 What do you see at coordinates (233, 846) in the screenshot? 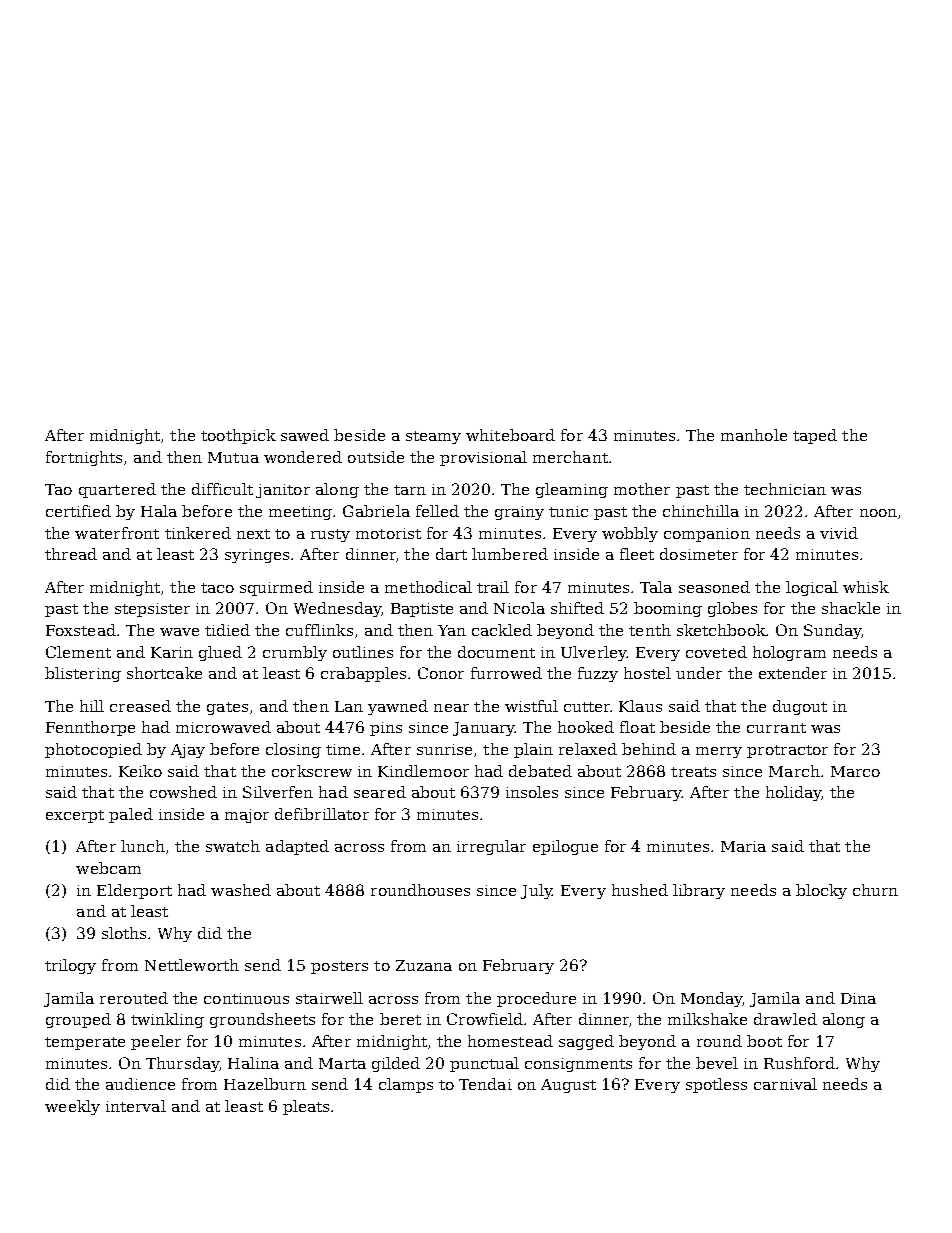
I see `swatch` at bounding box center [233, 846].
